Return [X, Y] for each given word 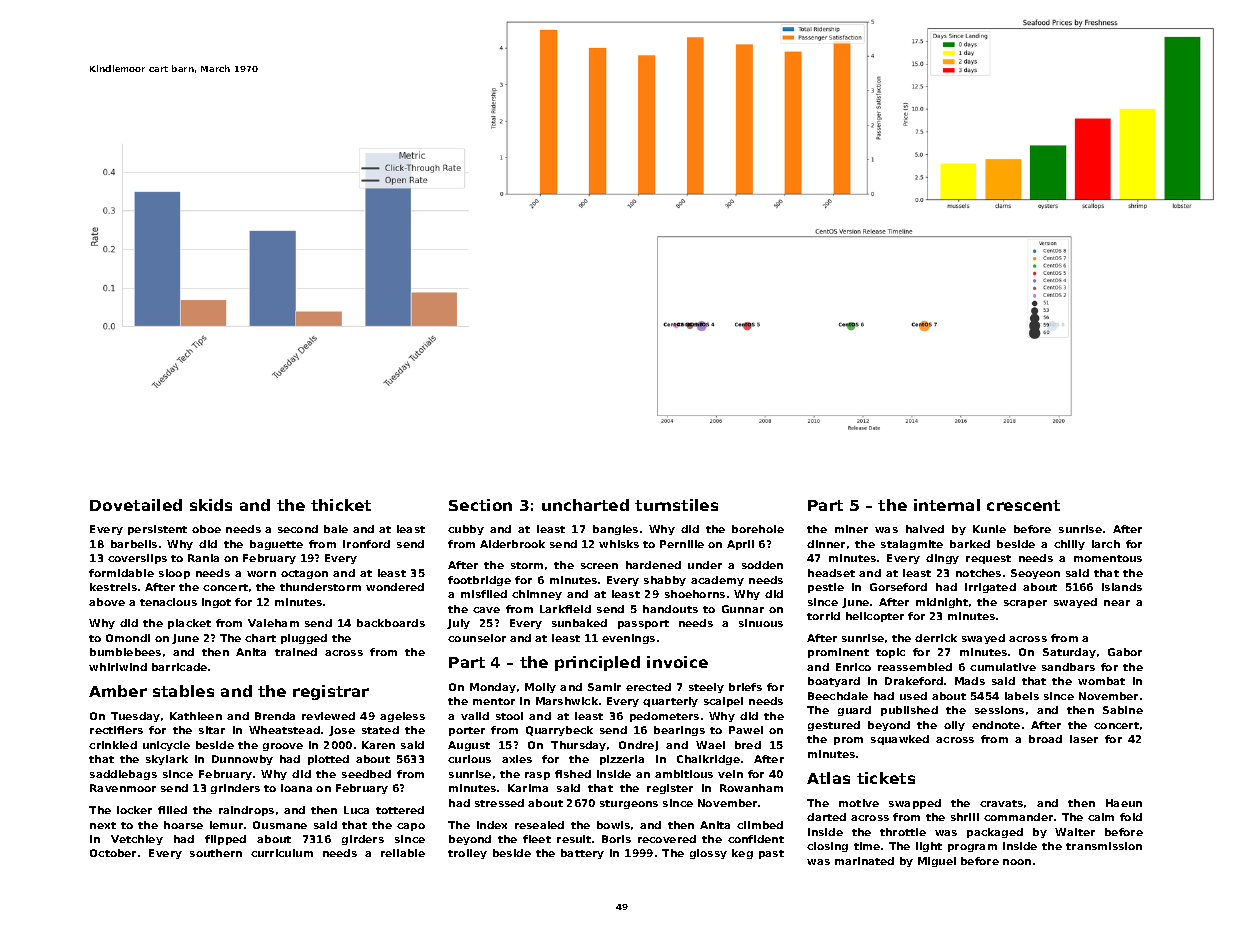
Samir [604, 687]
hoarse [183, 825]
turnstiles [676, 505]
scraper [1025, 604]
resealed [539, 825]
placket [189, 624]
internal [947, 505]
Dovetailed [136, 505]
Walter [1075, 832]
